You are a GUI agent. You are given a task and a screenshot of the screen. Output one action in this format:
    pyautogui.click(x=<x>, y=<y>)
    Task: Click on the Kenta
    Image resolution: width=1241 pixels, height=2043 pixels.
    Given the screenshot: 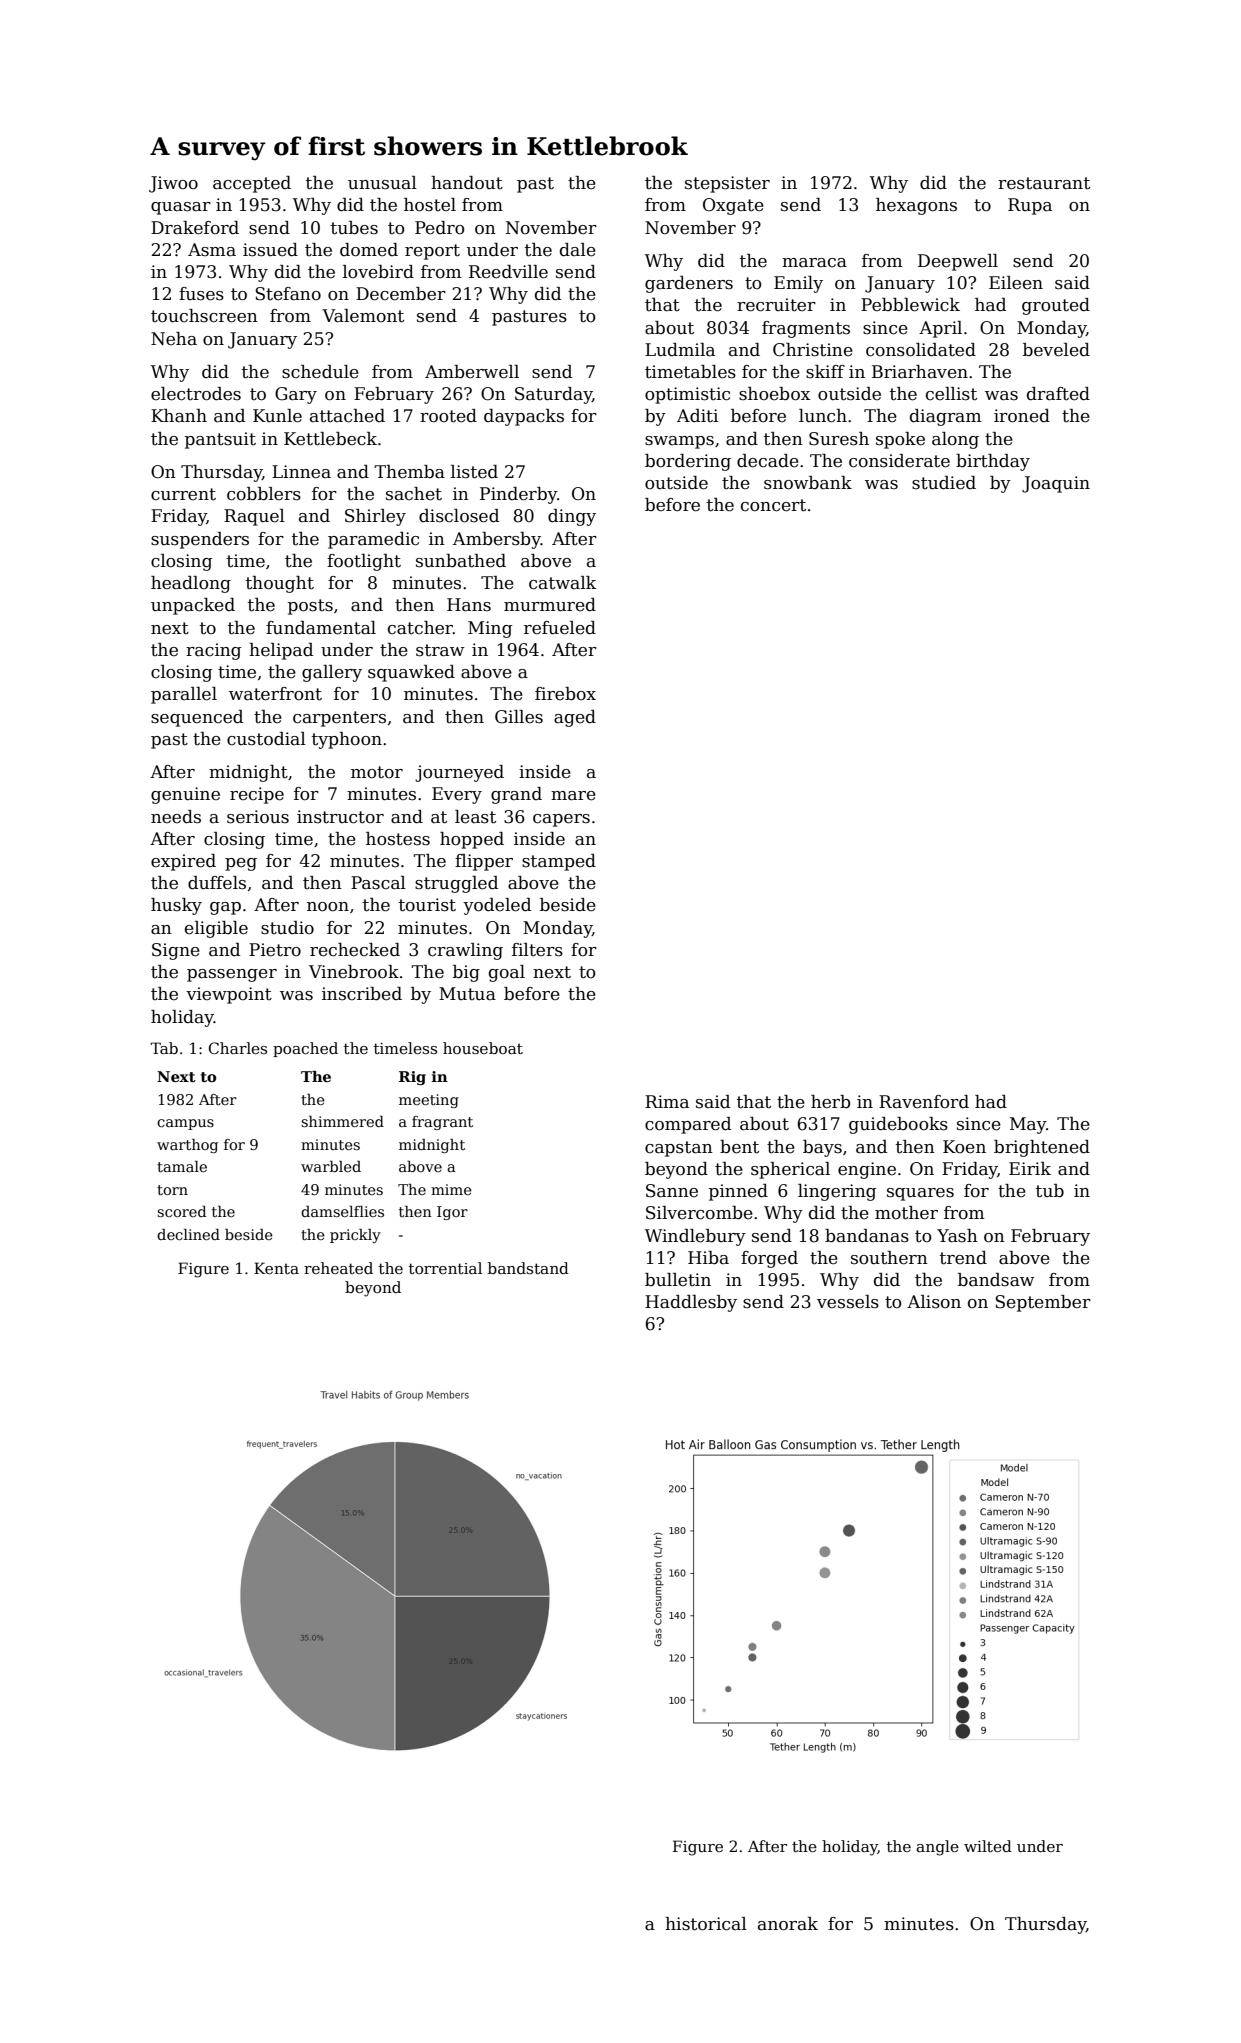 What is the action you would take?
    pyautogui.click(x=276, y=1268)
